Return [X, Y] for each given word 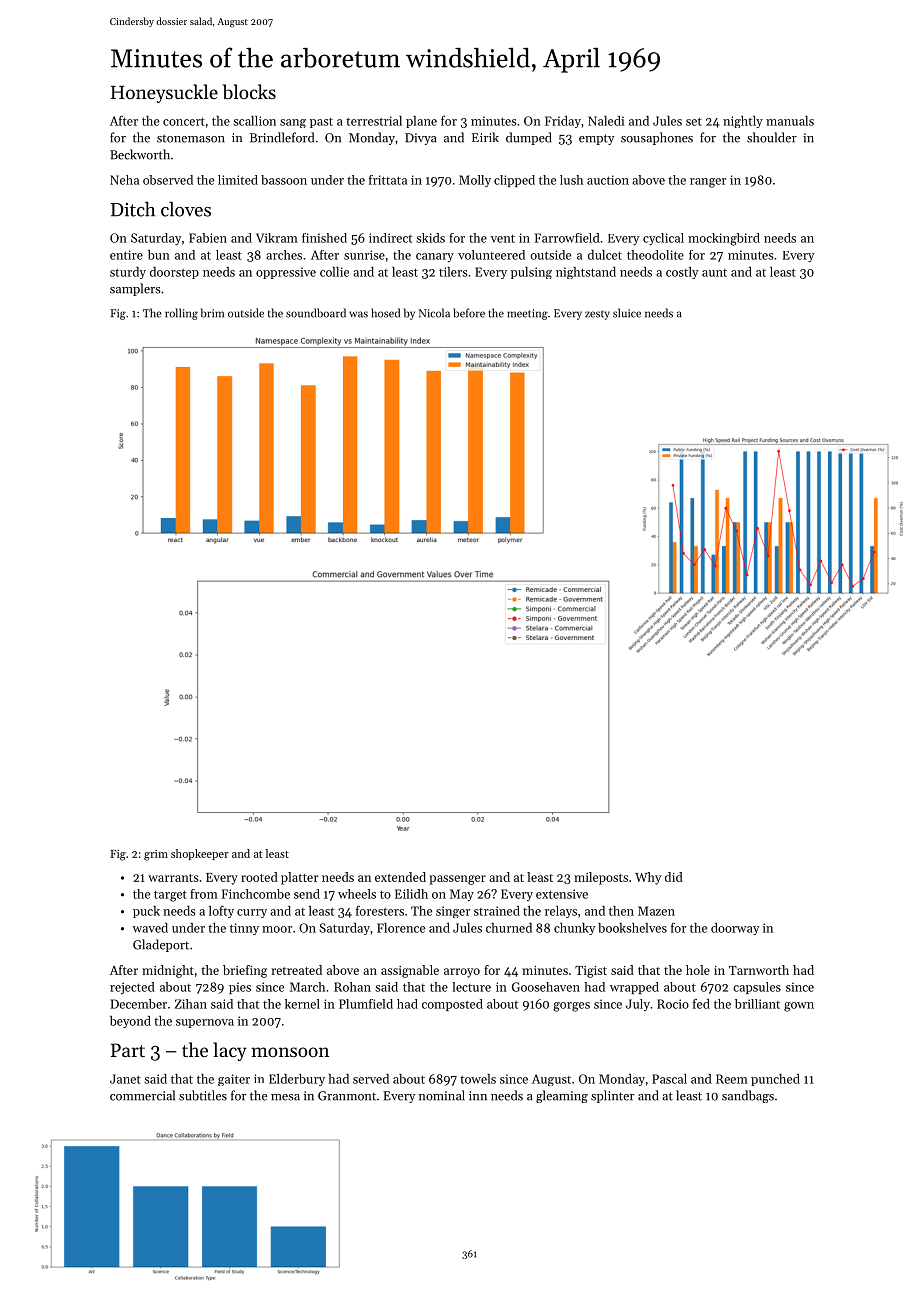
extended [400, 877]
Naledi [606, 121]
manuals [790, 121]
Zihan [191, 1004]
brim [212, 313]
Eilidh [411, 894]
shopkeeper [200, 854]
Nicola [434, 313]
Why [648, 878]
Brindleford [282, 137]
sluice [627, 313]
